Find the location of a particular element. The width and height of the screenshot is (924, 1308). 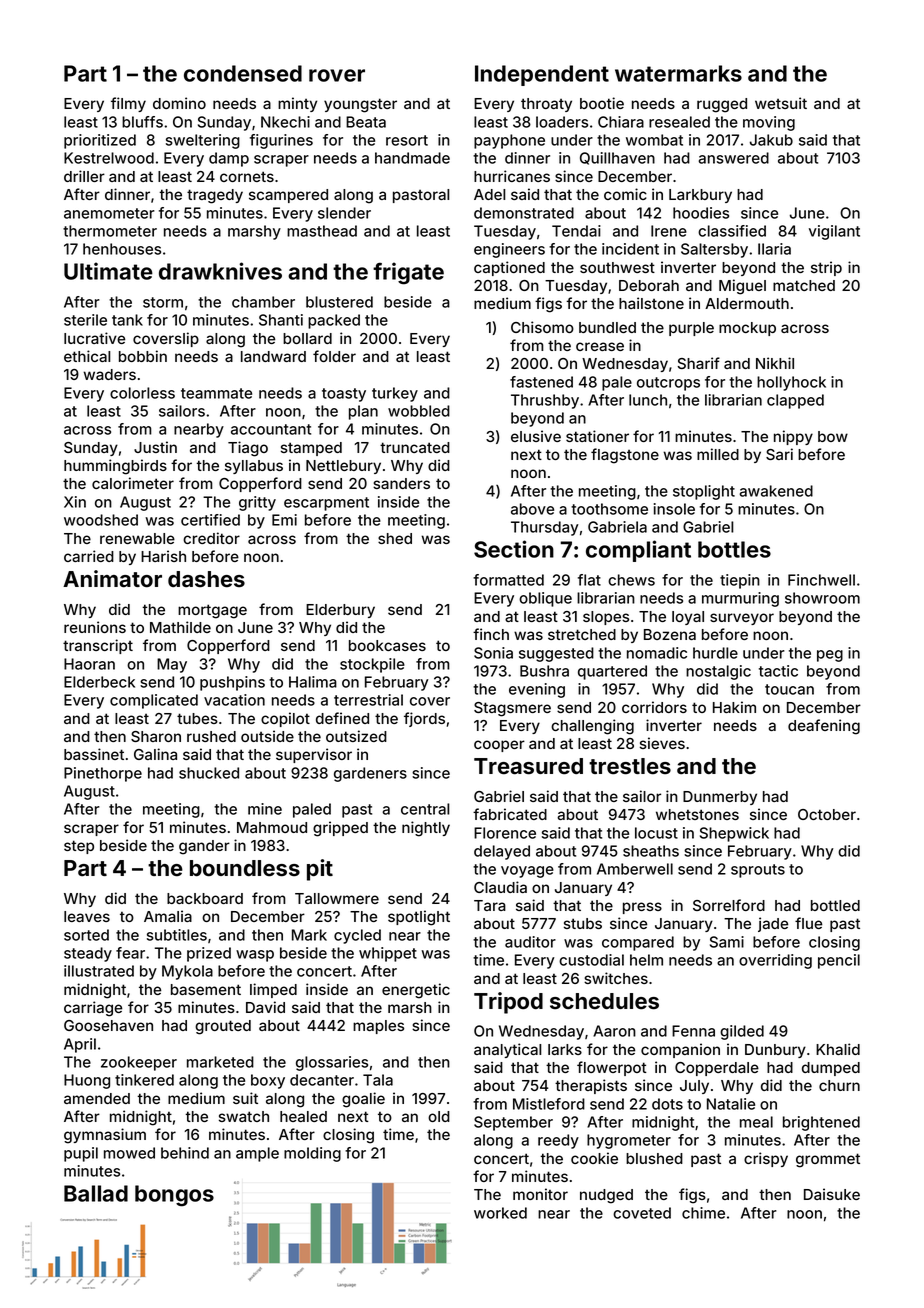

Daisuke is located at coordinates (832, 1194).
